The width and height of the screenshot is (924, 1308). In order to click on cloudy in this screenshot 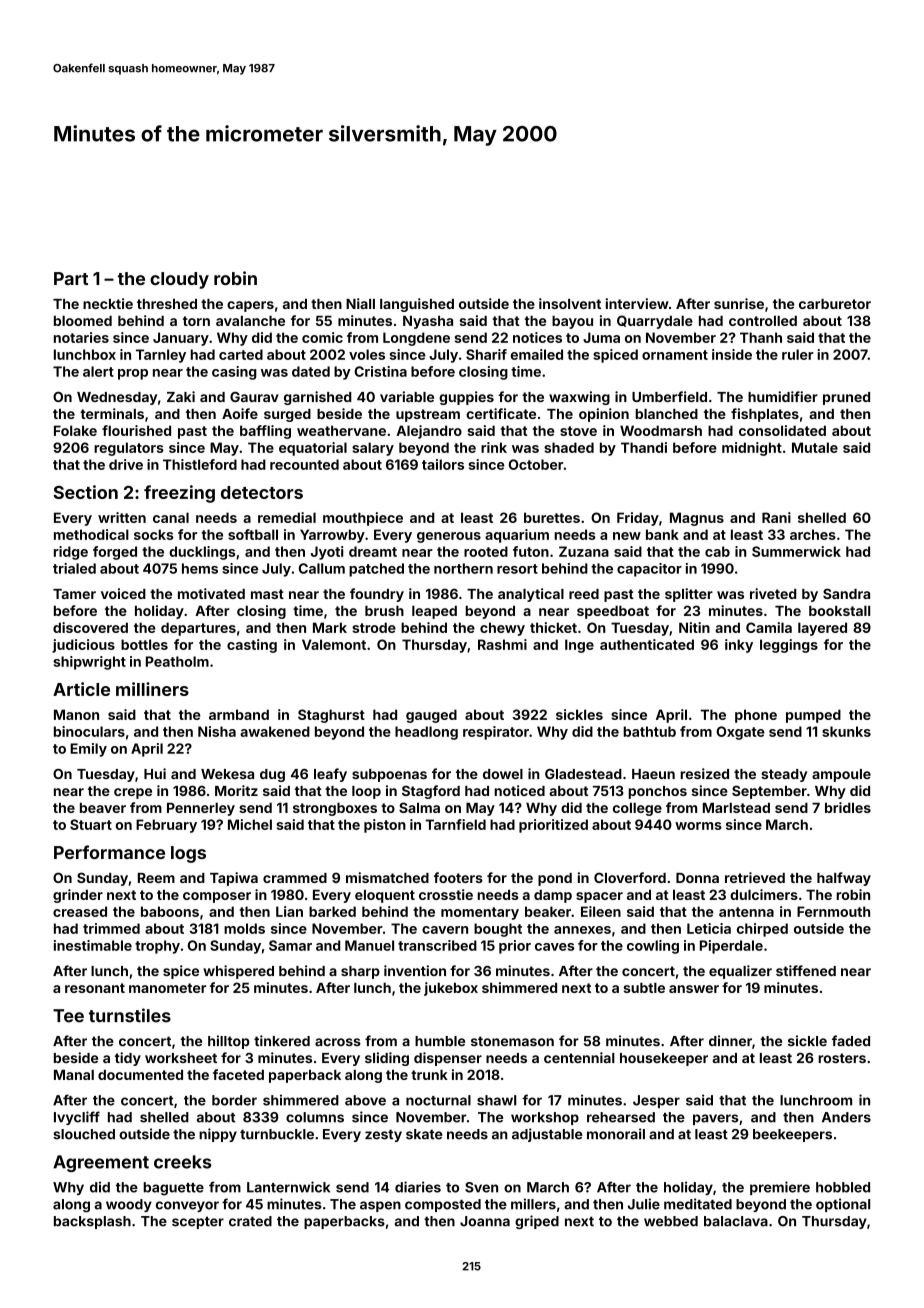, I will do `click(179, 280)`.
